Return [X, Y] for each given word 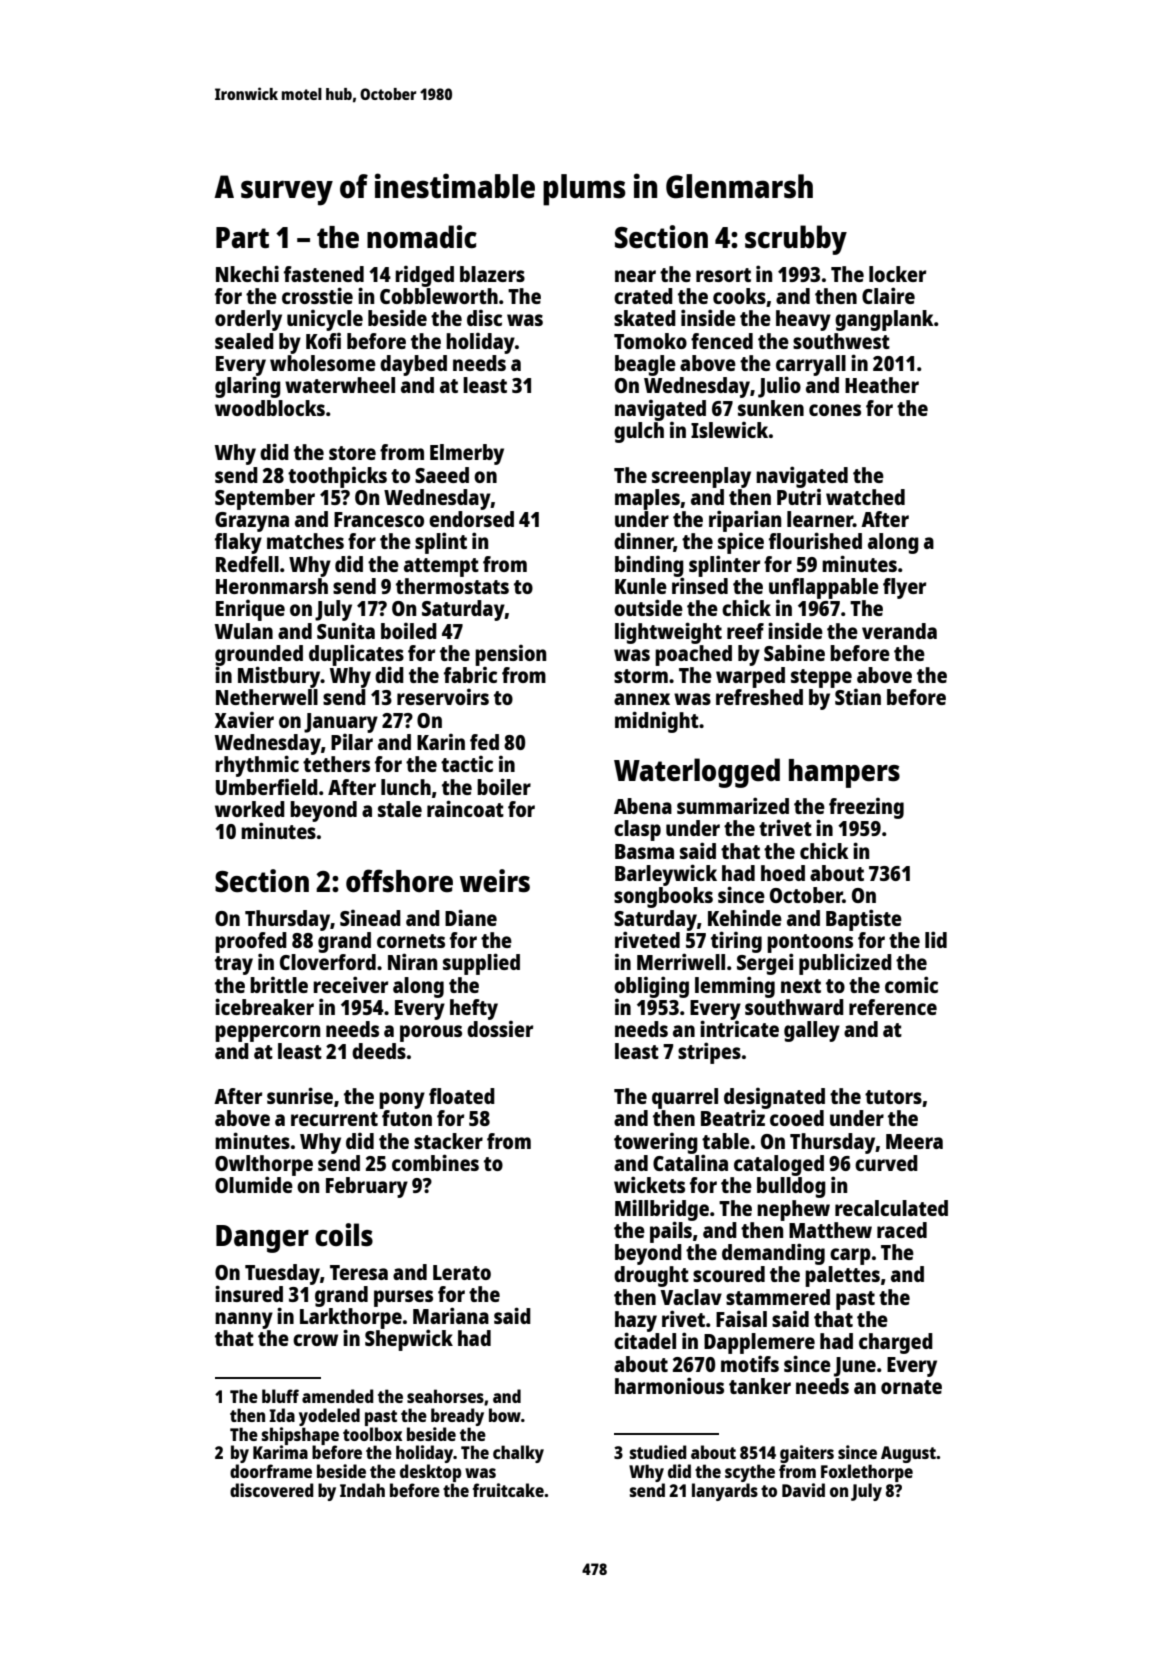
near [635, 276]
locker [897, 274]
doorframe [271, 1471]
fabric [470, 675]
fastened [324, 274]
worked [250, 809]
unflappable [824, 588]
